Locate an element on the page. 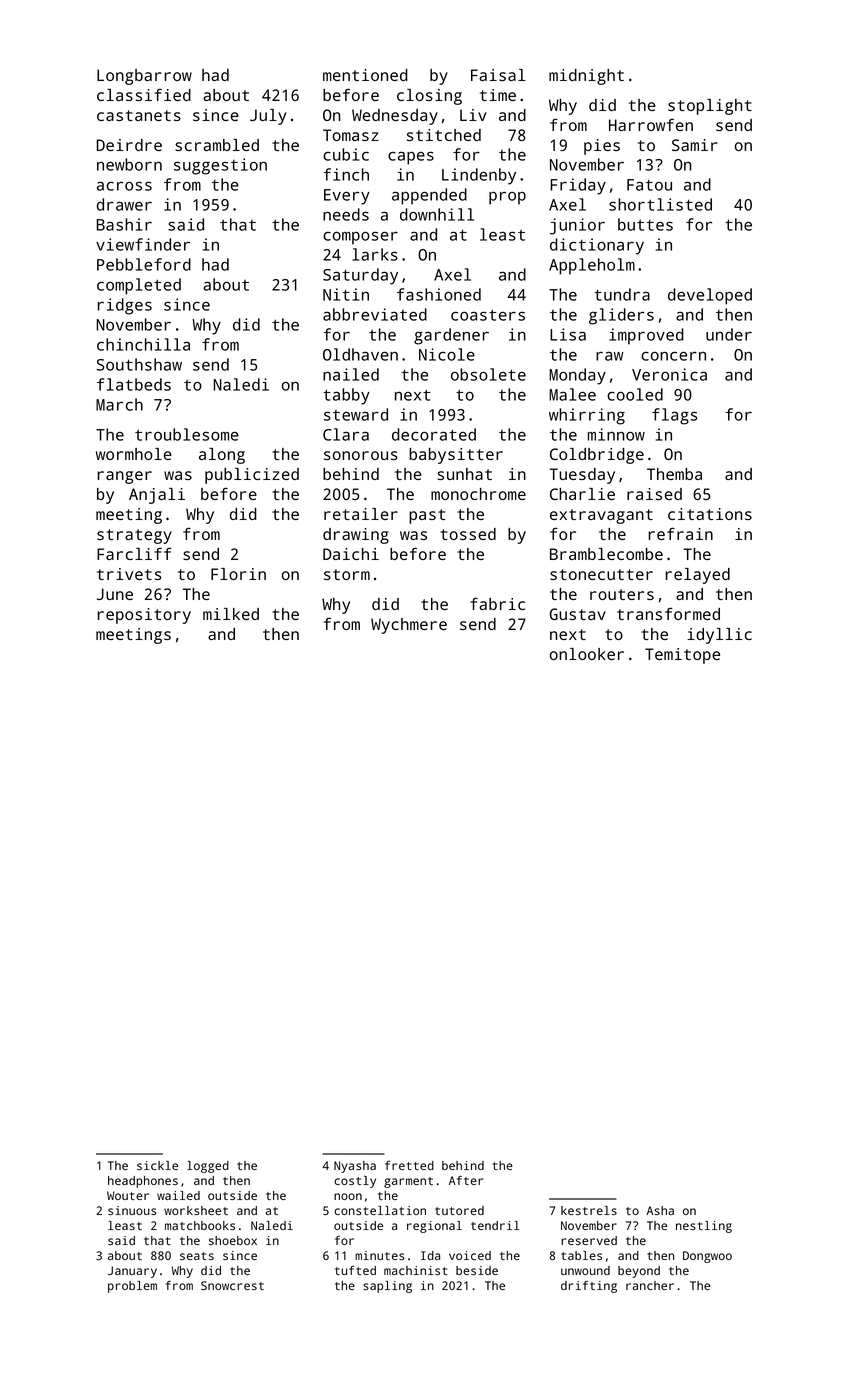 The image size is (849, 1400). stoplight is located at coordinates (710, 107).
